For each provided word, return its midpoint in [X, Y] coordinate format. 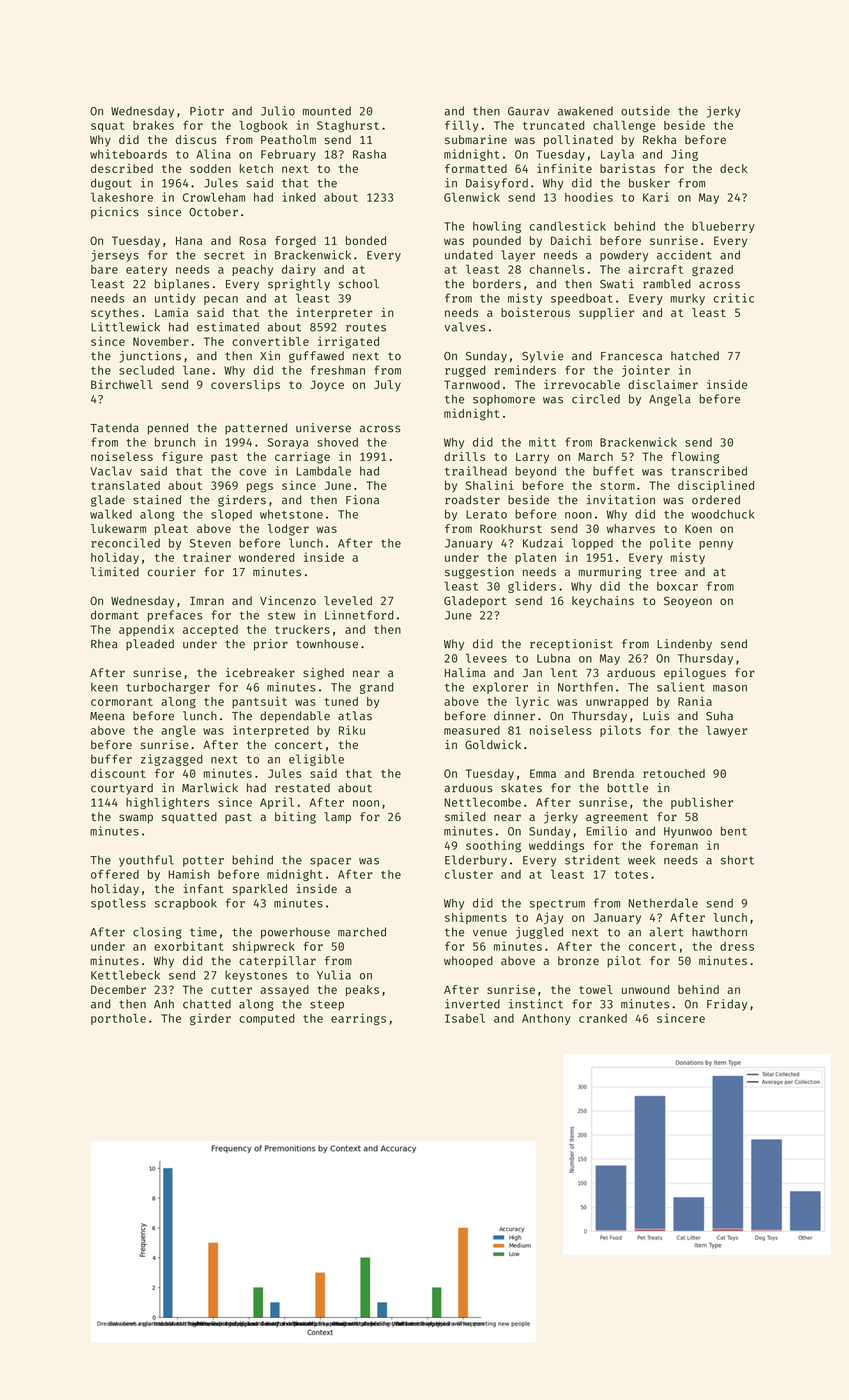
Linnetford [359, 615]
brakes [153, 125]
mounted [327, 111]
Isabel [465, 1018]
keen [104, 687]
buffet [613, 471]
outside [645, 111]
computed [266, 1019]
